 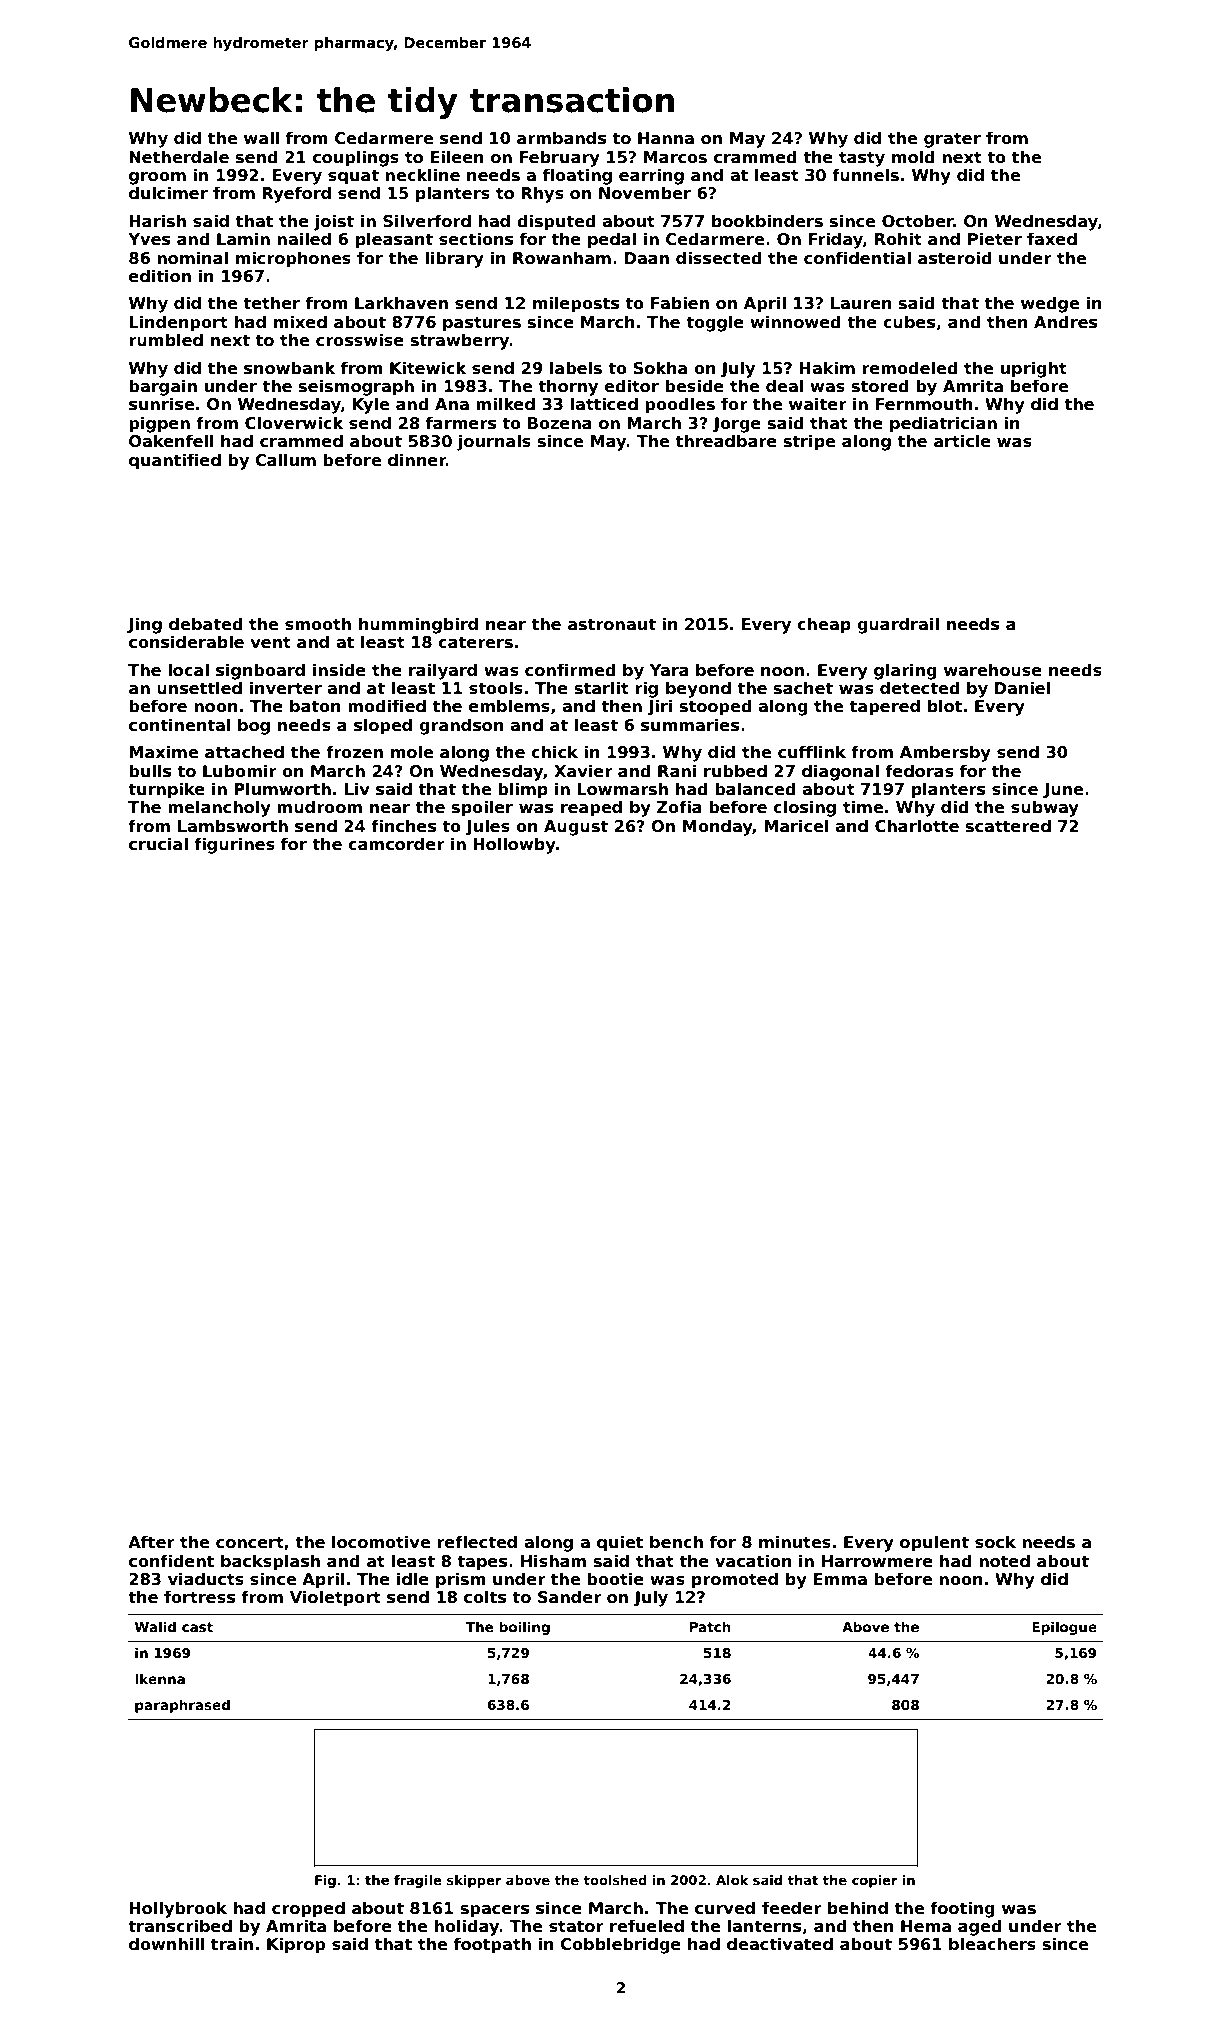 What do you see at coordinates (514, 845) in the screenshot?
I see `Hollowby` at bounding box center [514, 845].
